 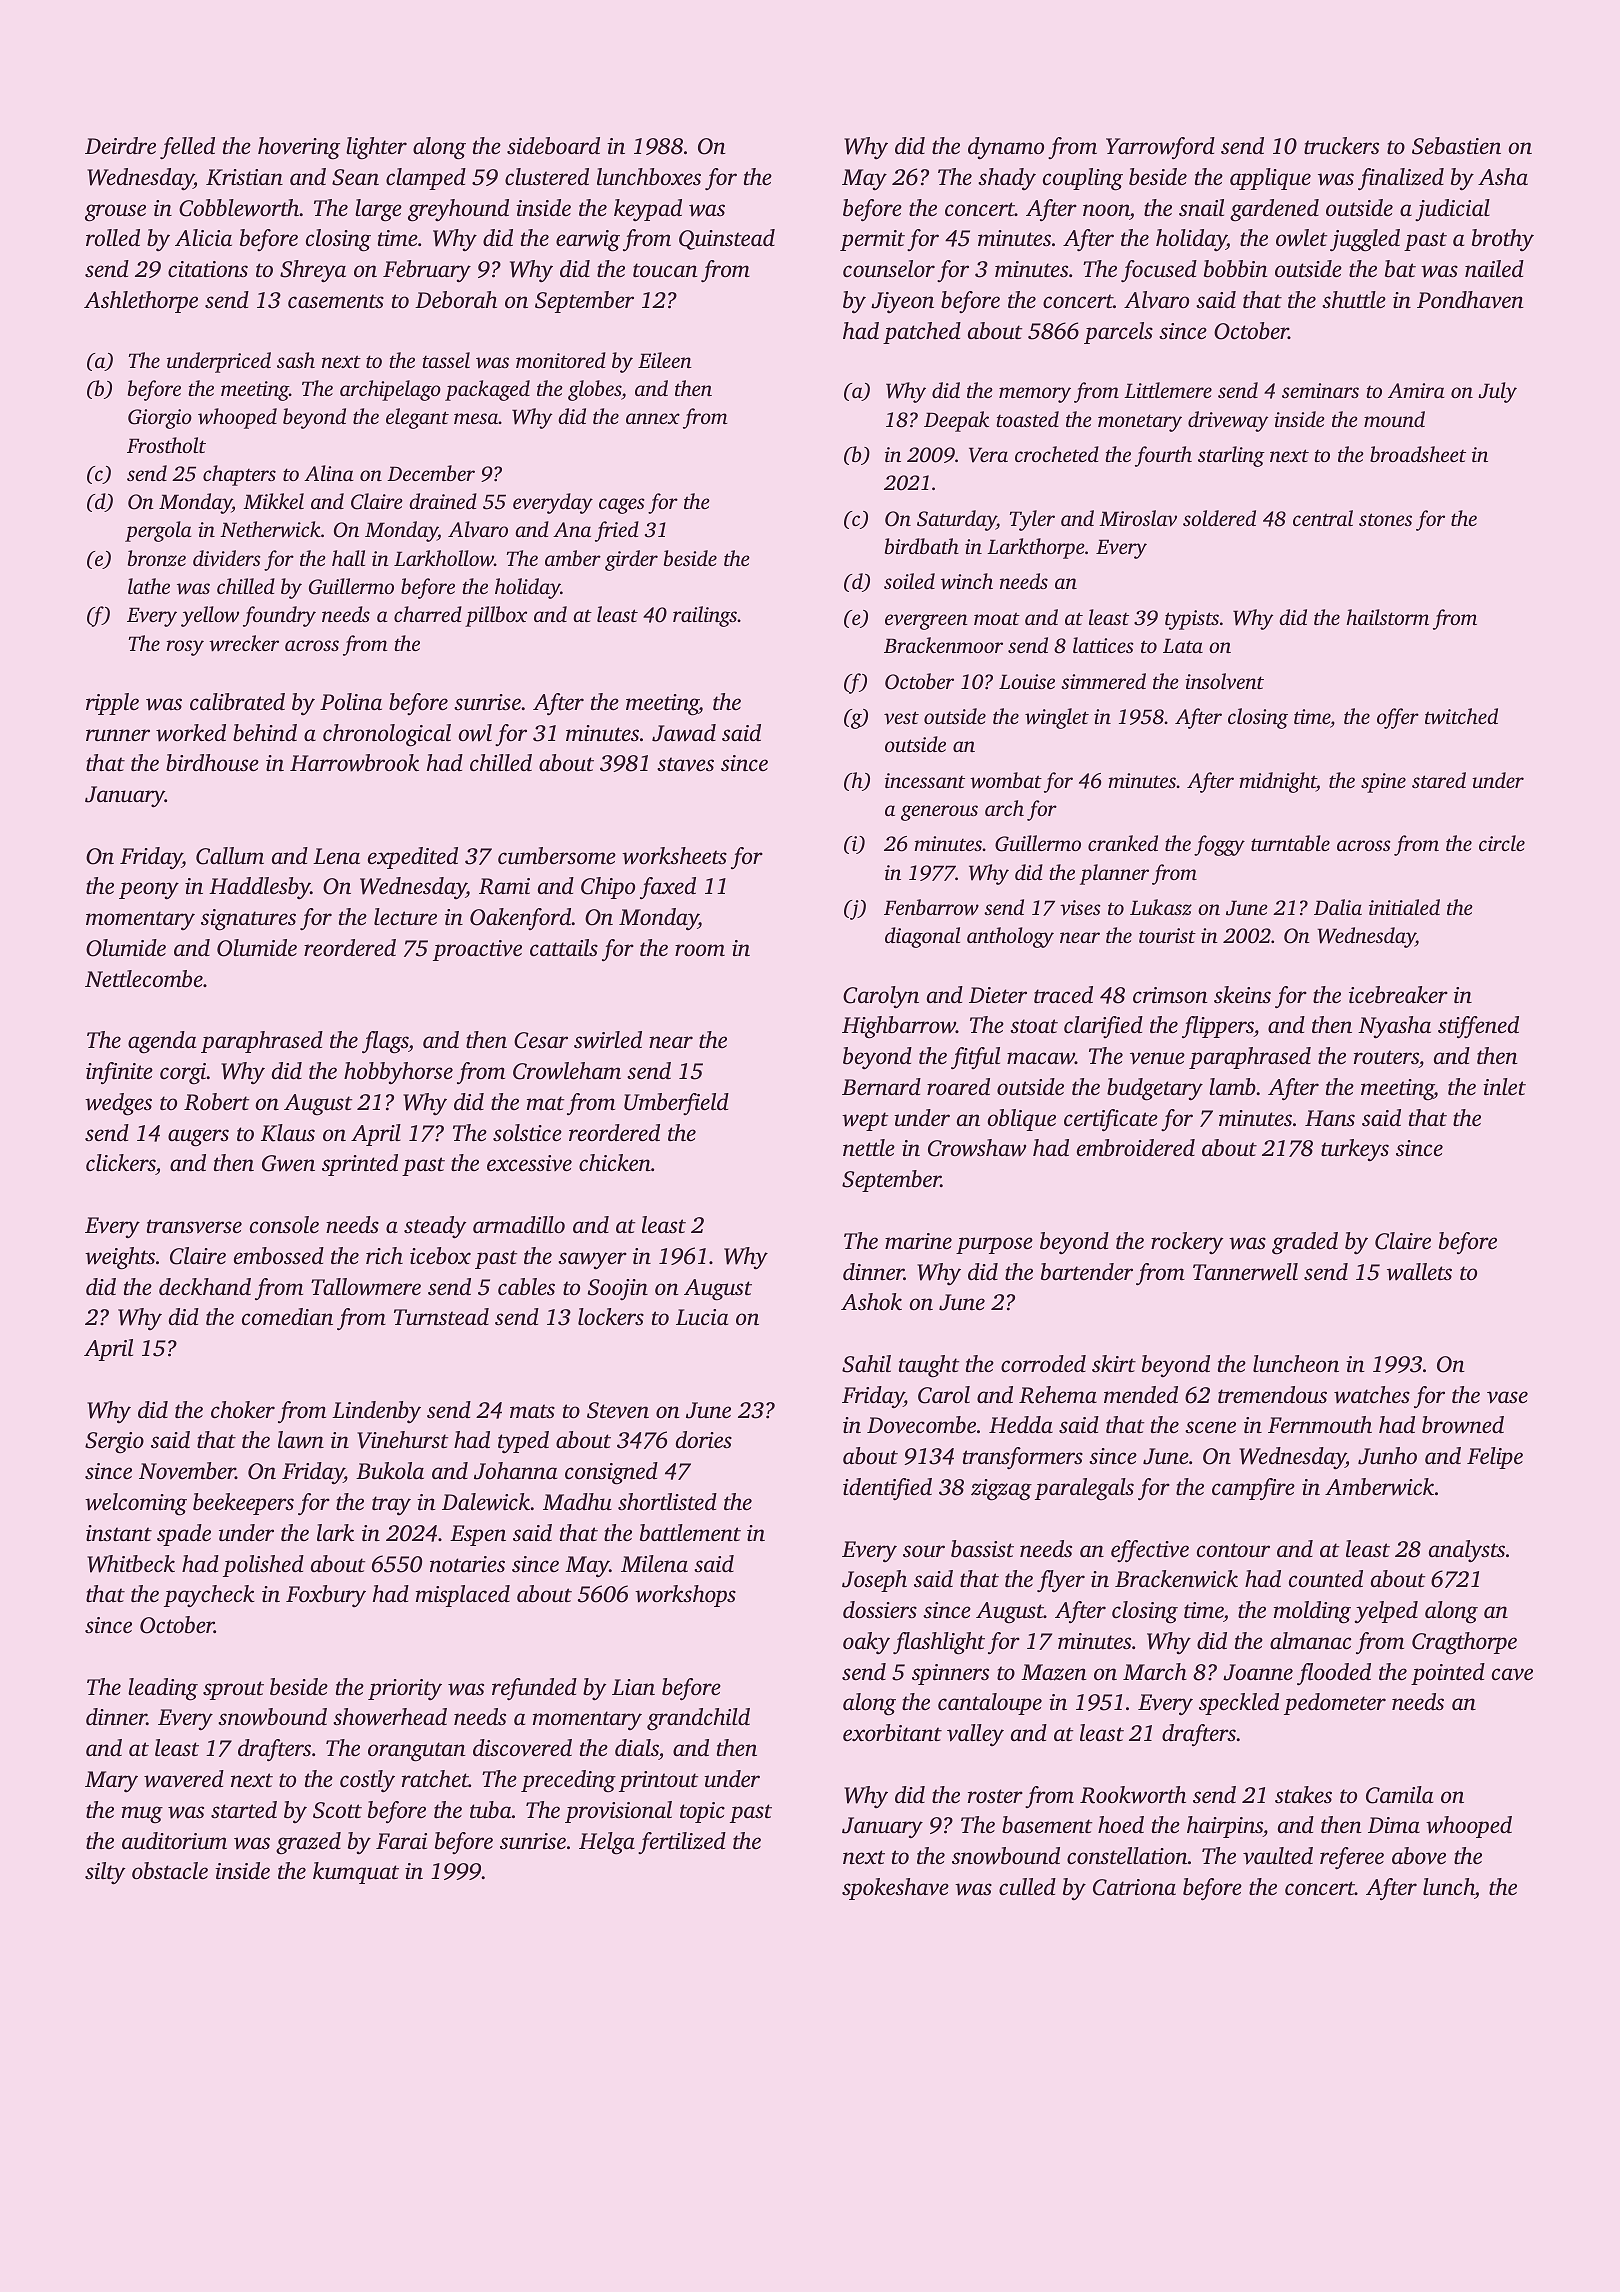 What do you see at coordinates (727, 239) in the screenshot?
I see `Quinstead` at bounding box center [727, 239].
